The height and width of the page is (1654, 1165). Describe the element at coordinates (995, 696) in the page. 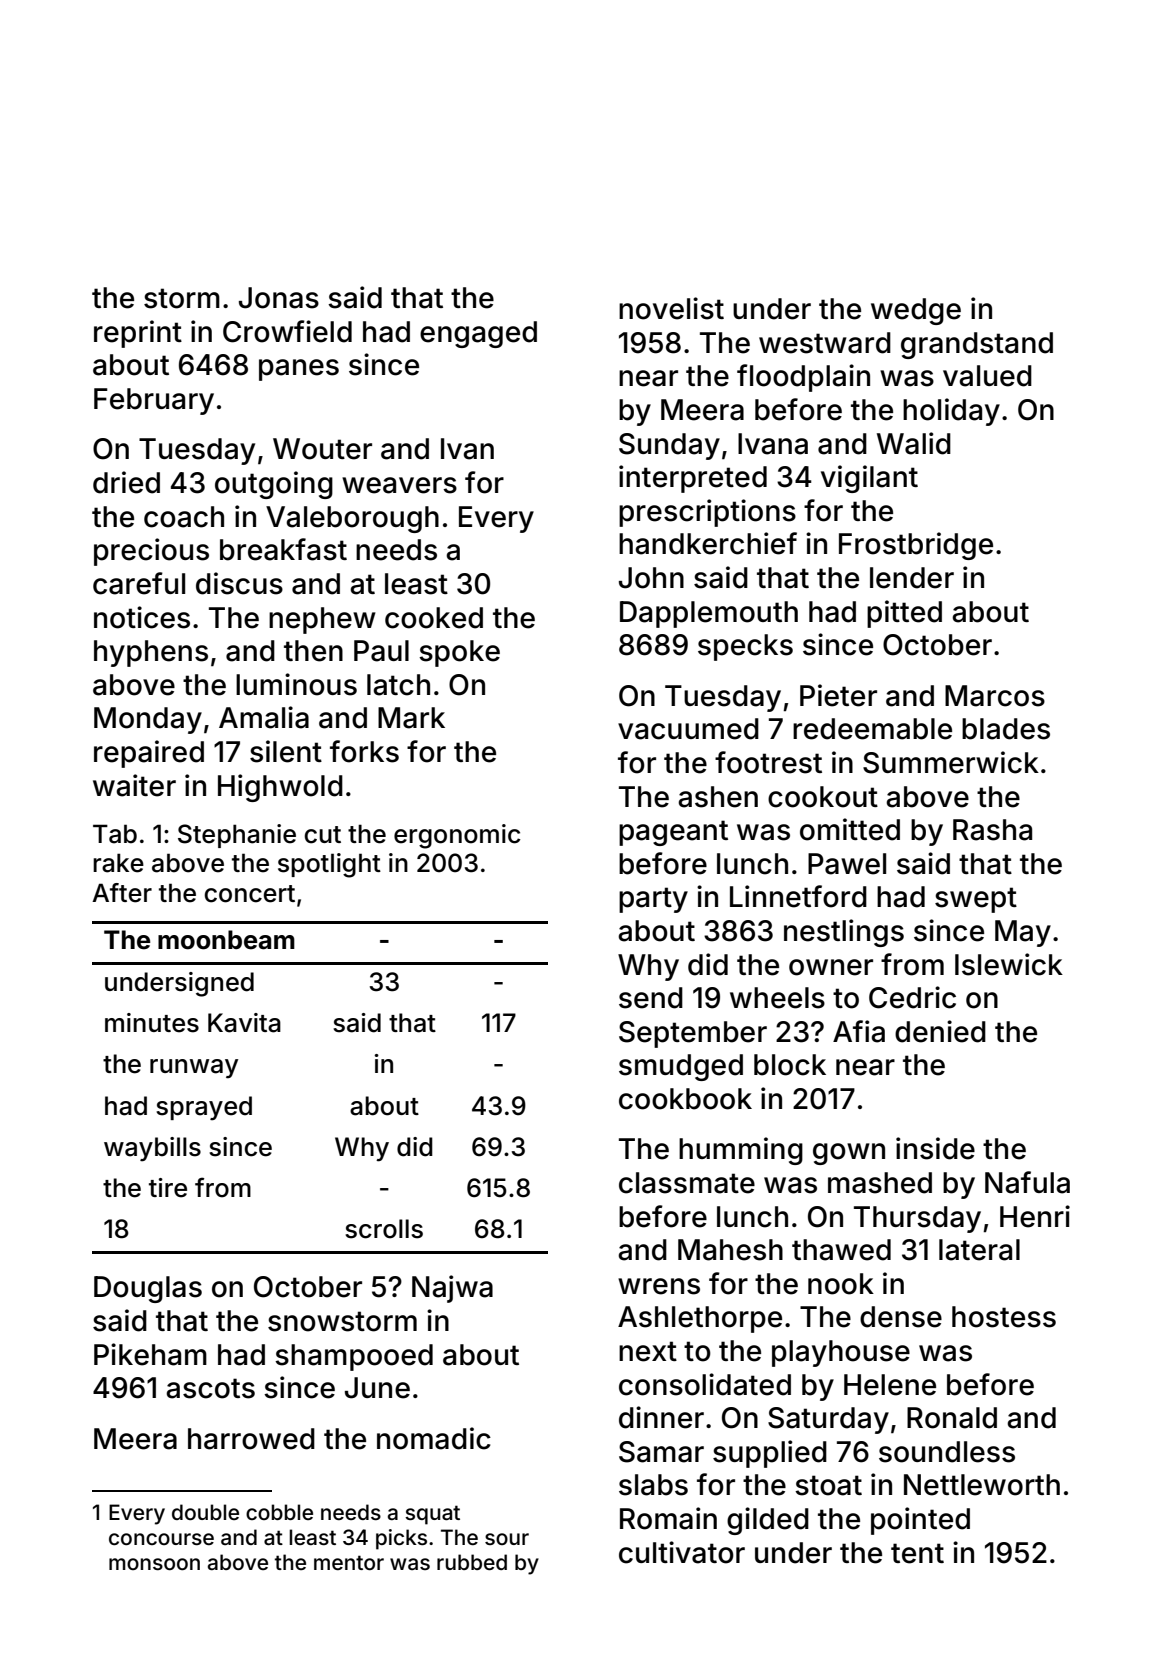

I see `Marcos` at that location.
